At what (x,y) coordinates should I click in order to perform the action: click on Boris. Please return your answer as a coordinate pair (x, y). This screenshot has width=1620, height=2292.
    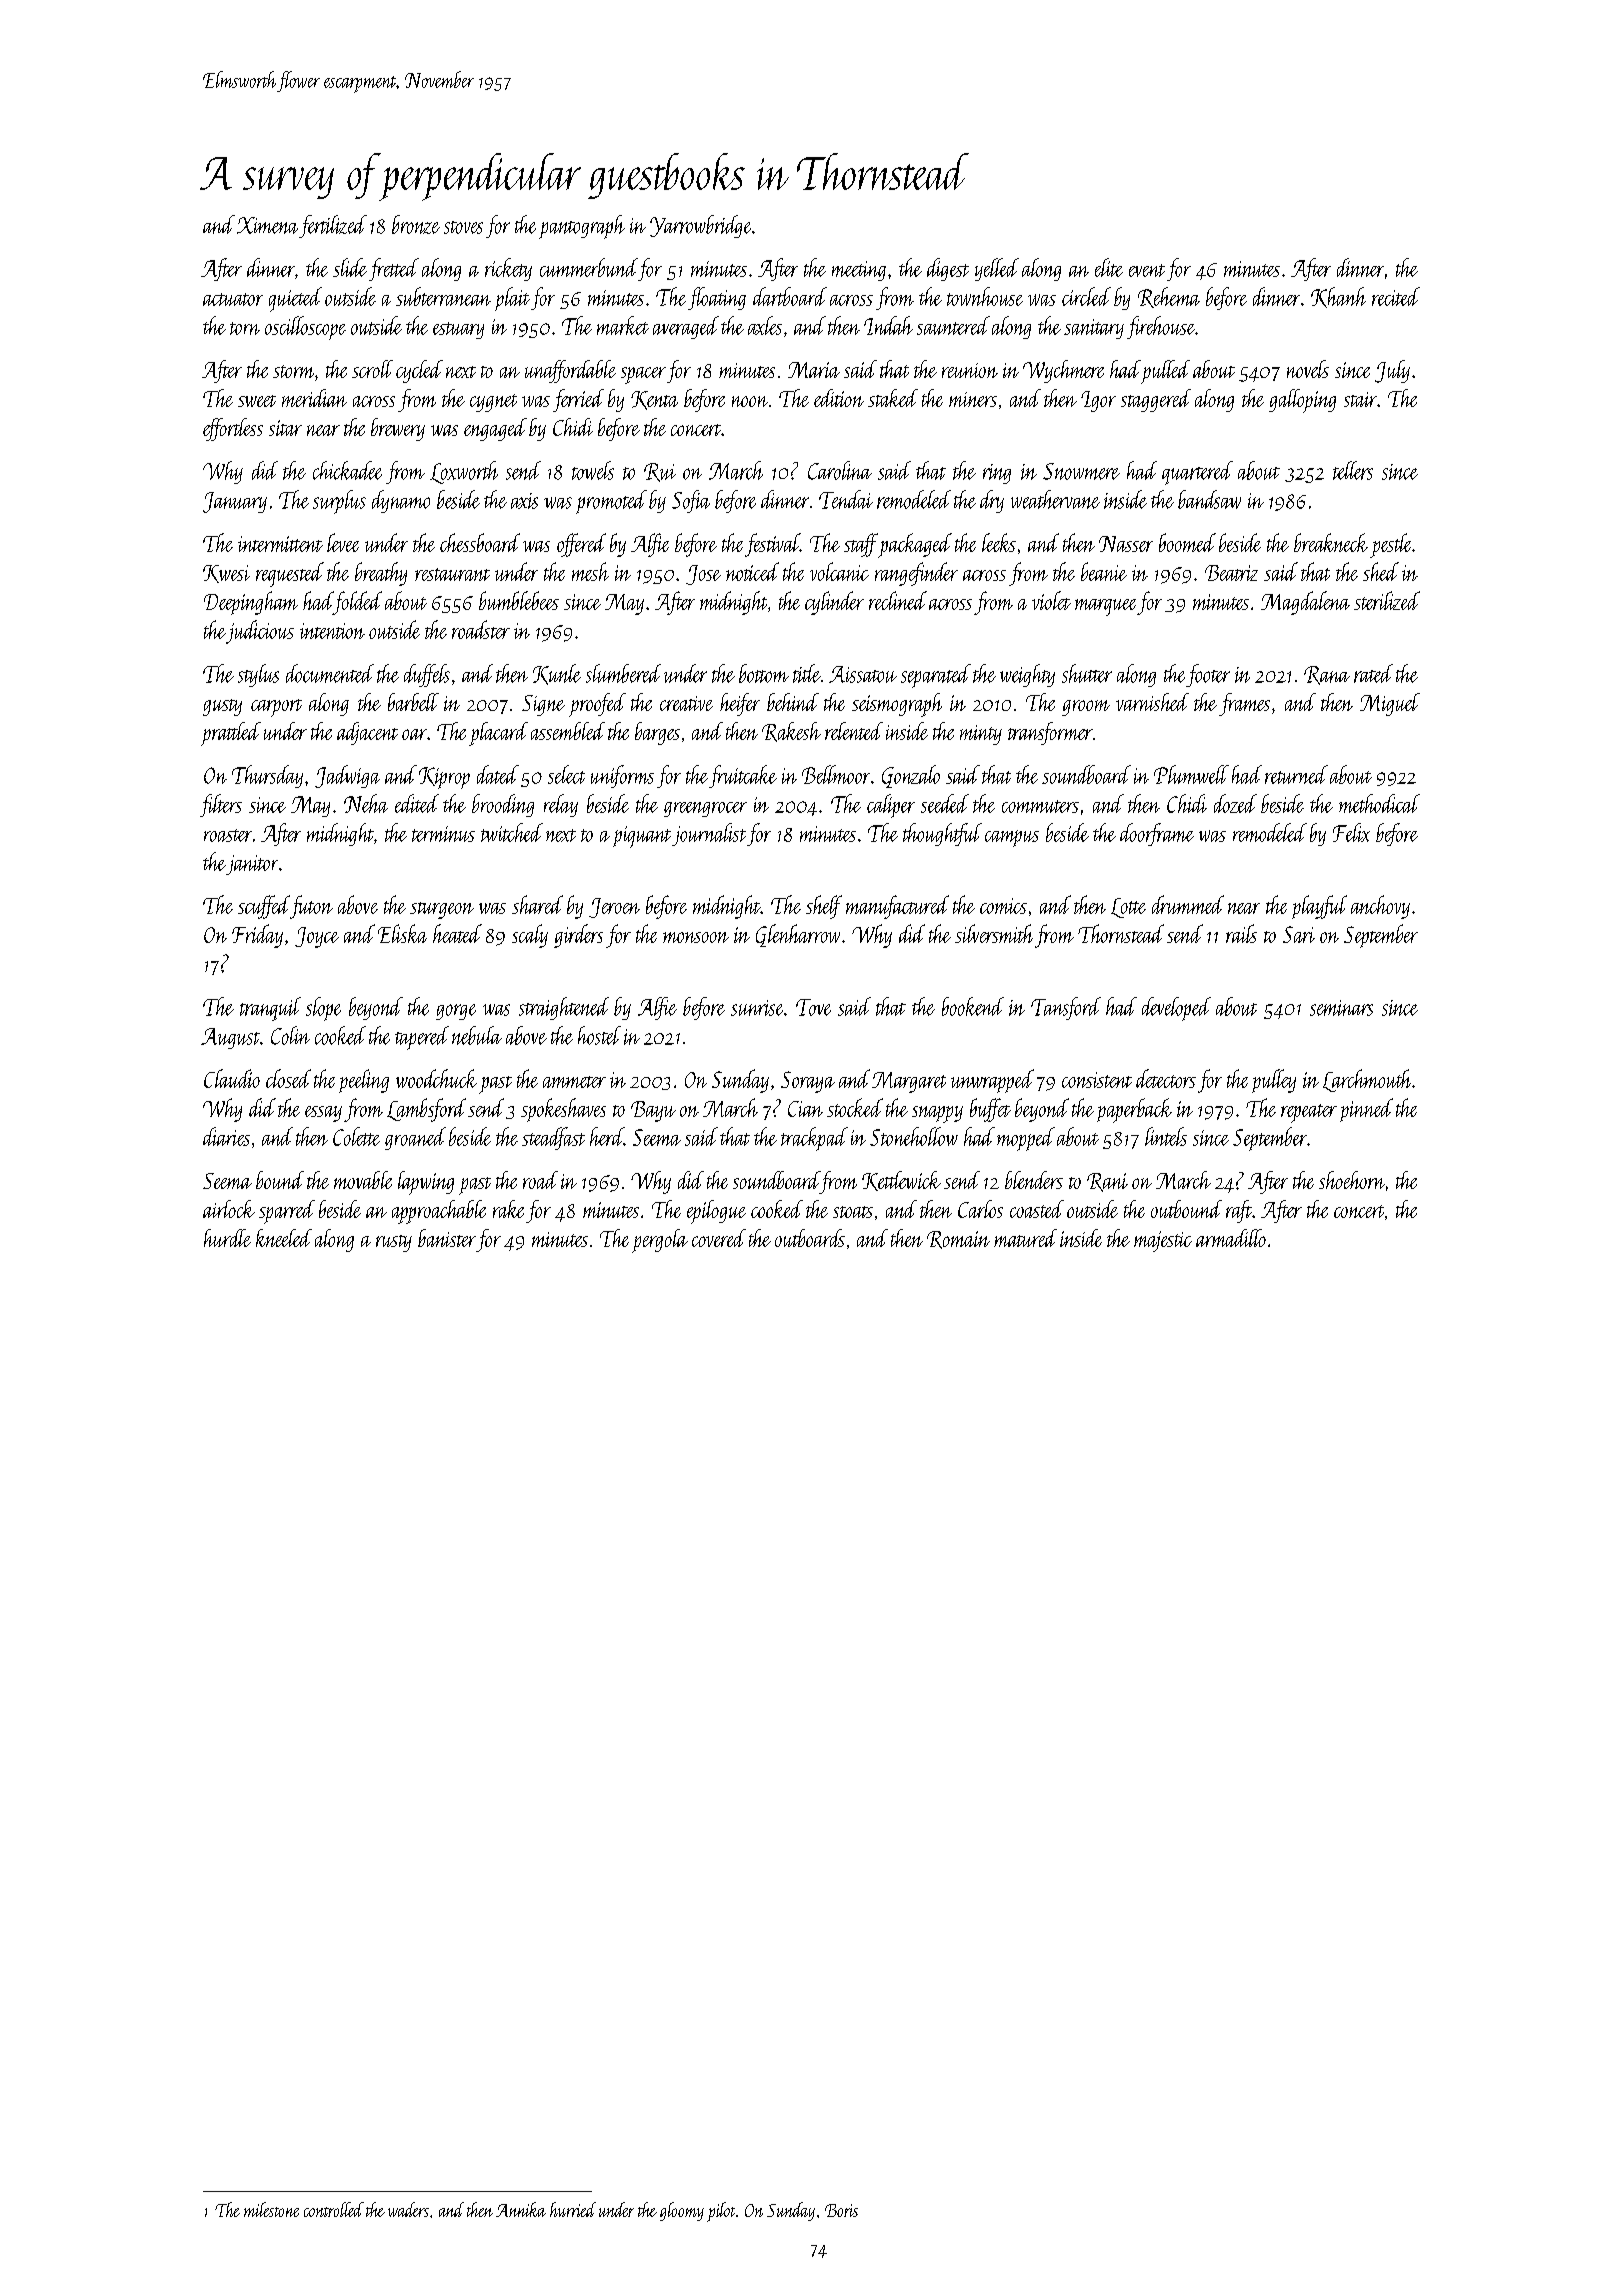
    Looking at the image, I should click on (841, 2210).
